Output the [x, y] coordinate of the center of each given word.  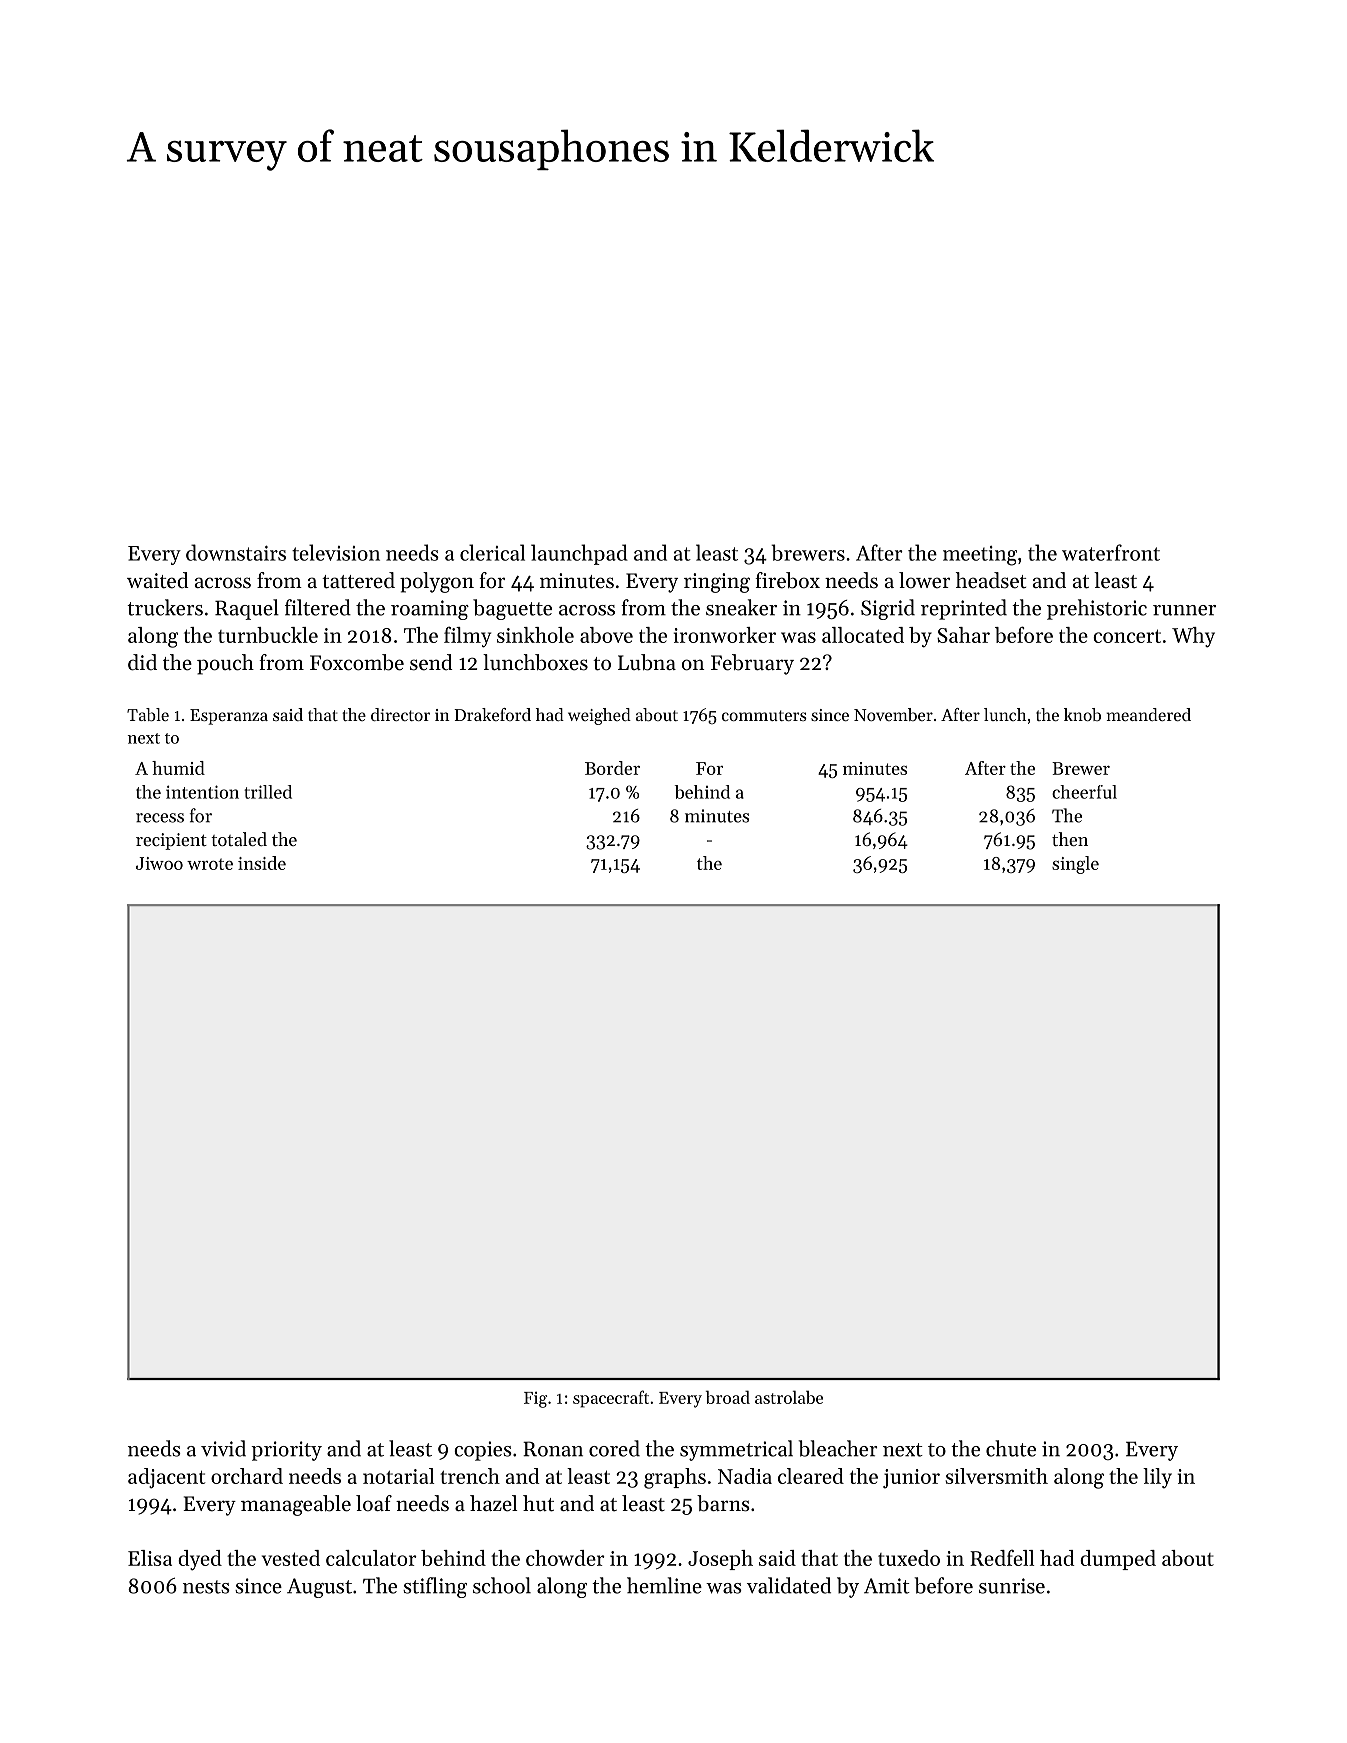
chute [1011, 1448]
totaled [239, 839]
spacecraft [611, 1399]
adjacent [166, 1478]
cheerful [1084, 792]
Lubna [647, 662]
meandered [1148, 714]
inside [262, 863]
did [142, 662]
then [1070, 839]
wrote [210, 864]
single [1075, 865]
